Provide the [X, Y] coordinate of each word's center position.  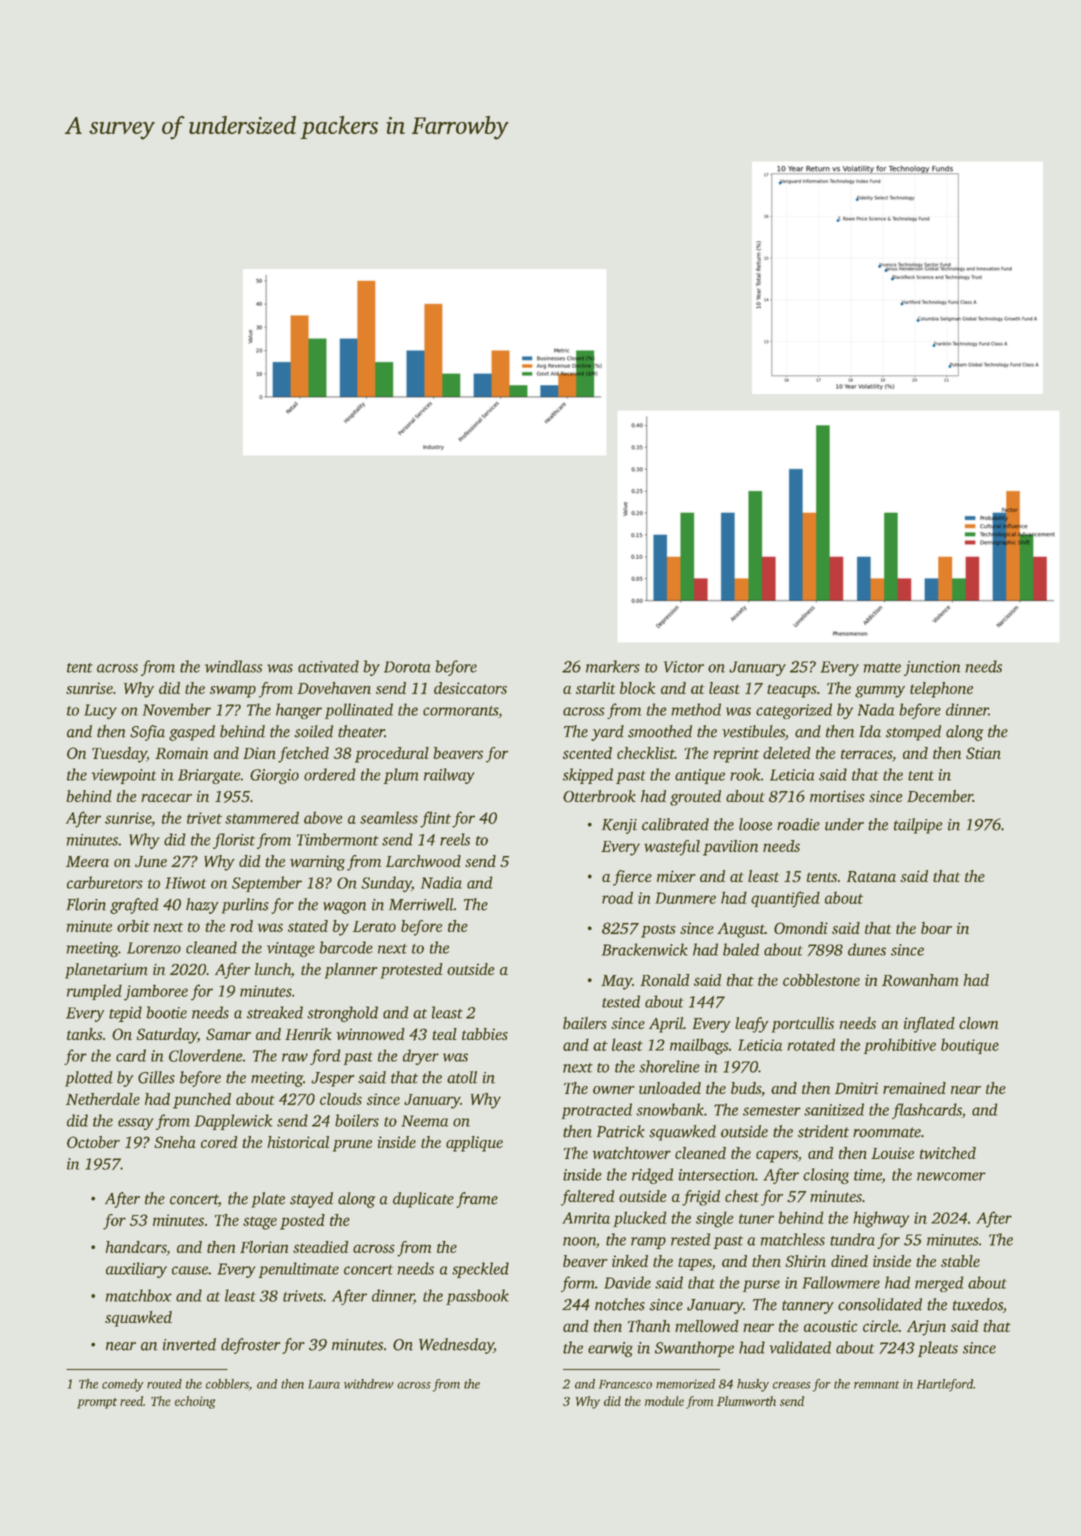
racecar [166, 798]
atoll [462, 1077]
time [868, 1175]
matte [882, 668]
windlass [234, 666]
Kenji [619, 826]
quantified [785, 899]
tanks [84, 1034]
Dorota [407, 667]
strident [823, 1131]
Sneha [174, 1142]
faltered [588, 1198]
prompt [97, 1403]
